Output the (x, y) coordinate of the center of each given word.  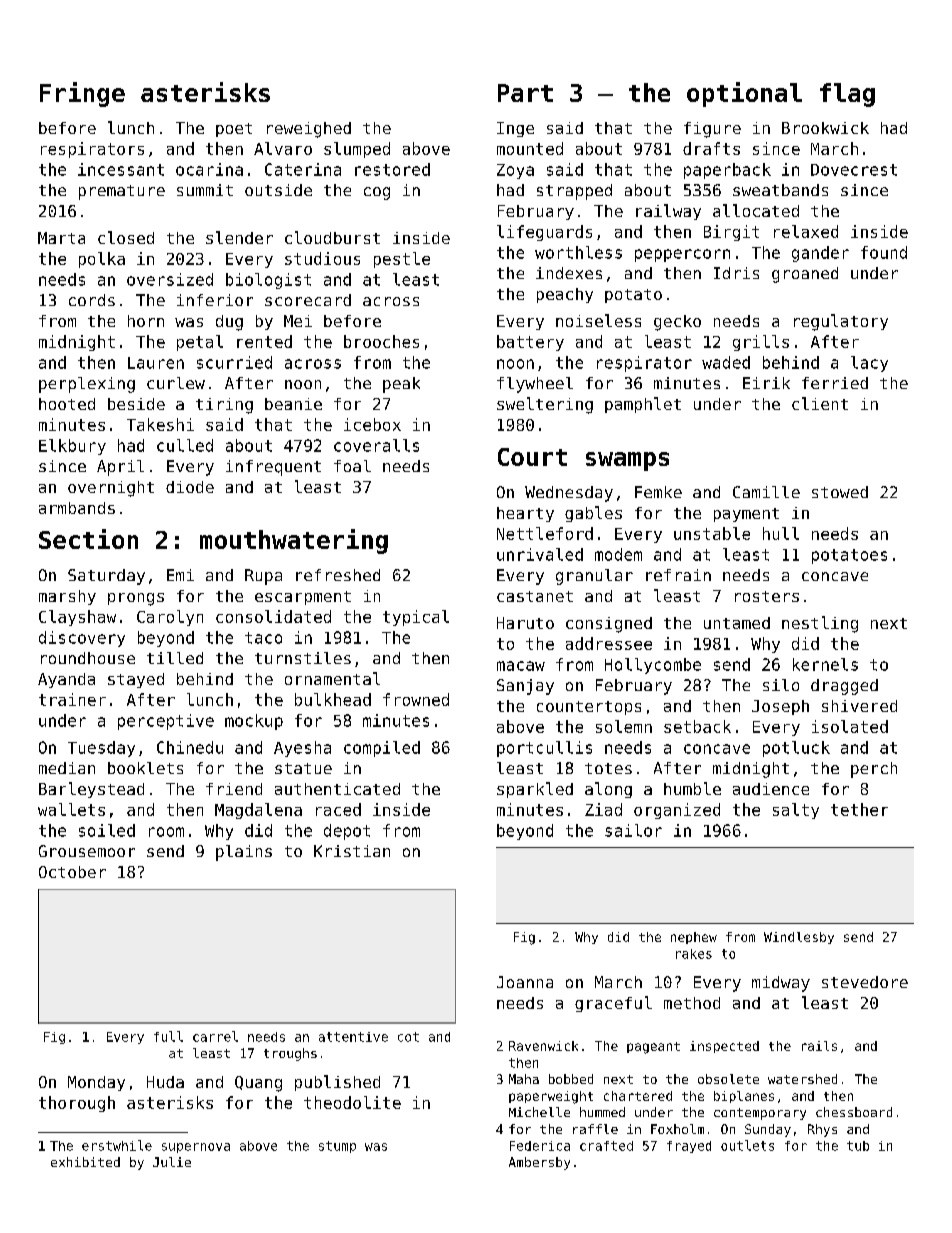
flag (847, 95)
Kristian (352, 851)
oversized (170, 279)
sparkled (535, 790)
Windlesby (799, 938)
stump (337, 1147)
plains (244, 853)
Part (525, 93)
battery (530, 343)
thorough (77, 1104)
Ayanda (66, 680)
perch (874, 770)
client (820, 403)
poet (234, 130)
